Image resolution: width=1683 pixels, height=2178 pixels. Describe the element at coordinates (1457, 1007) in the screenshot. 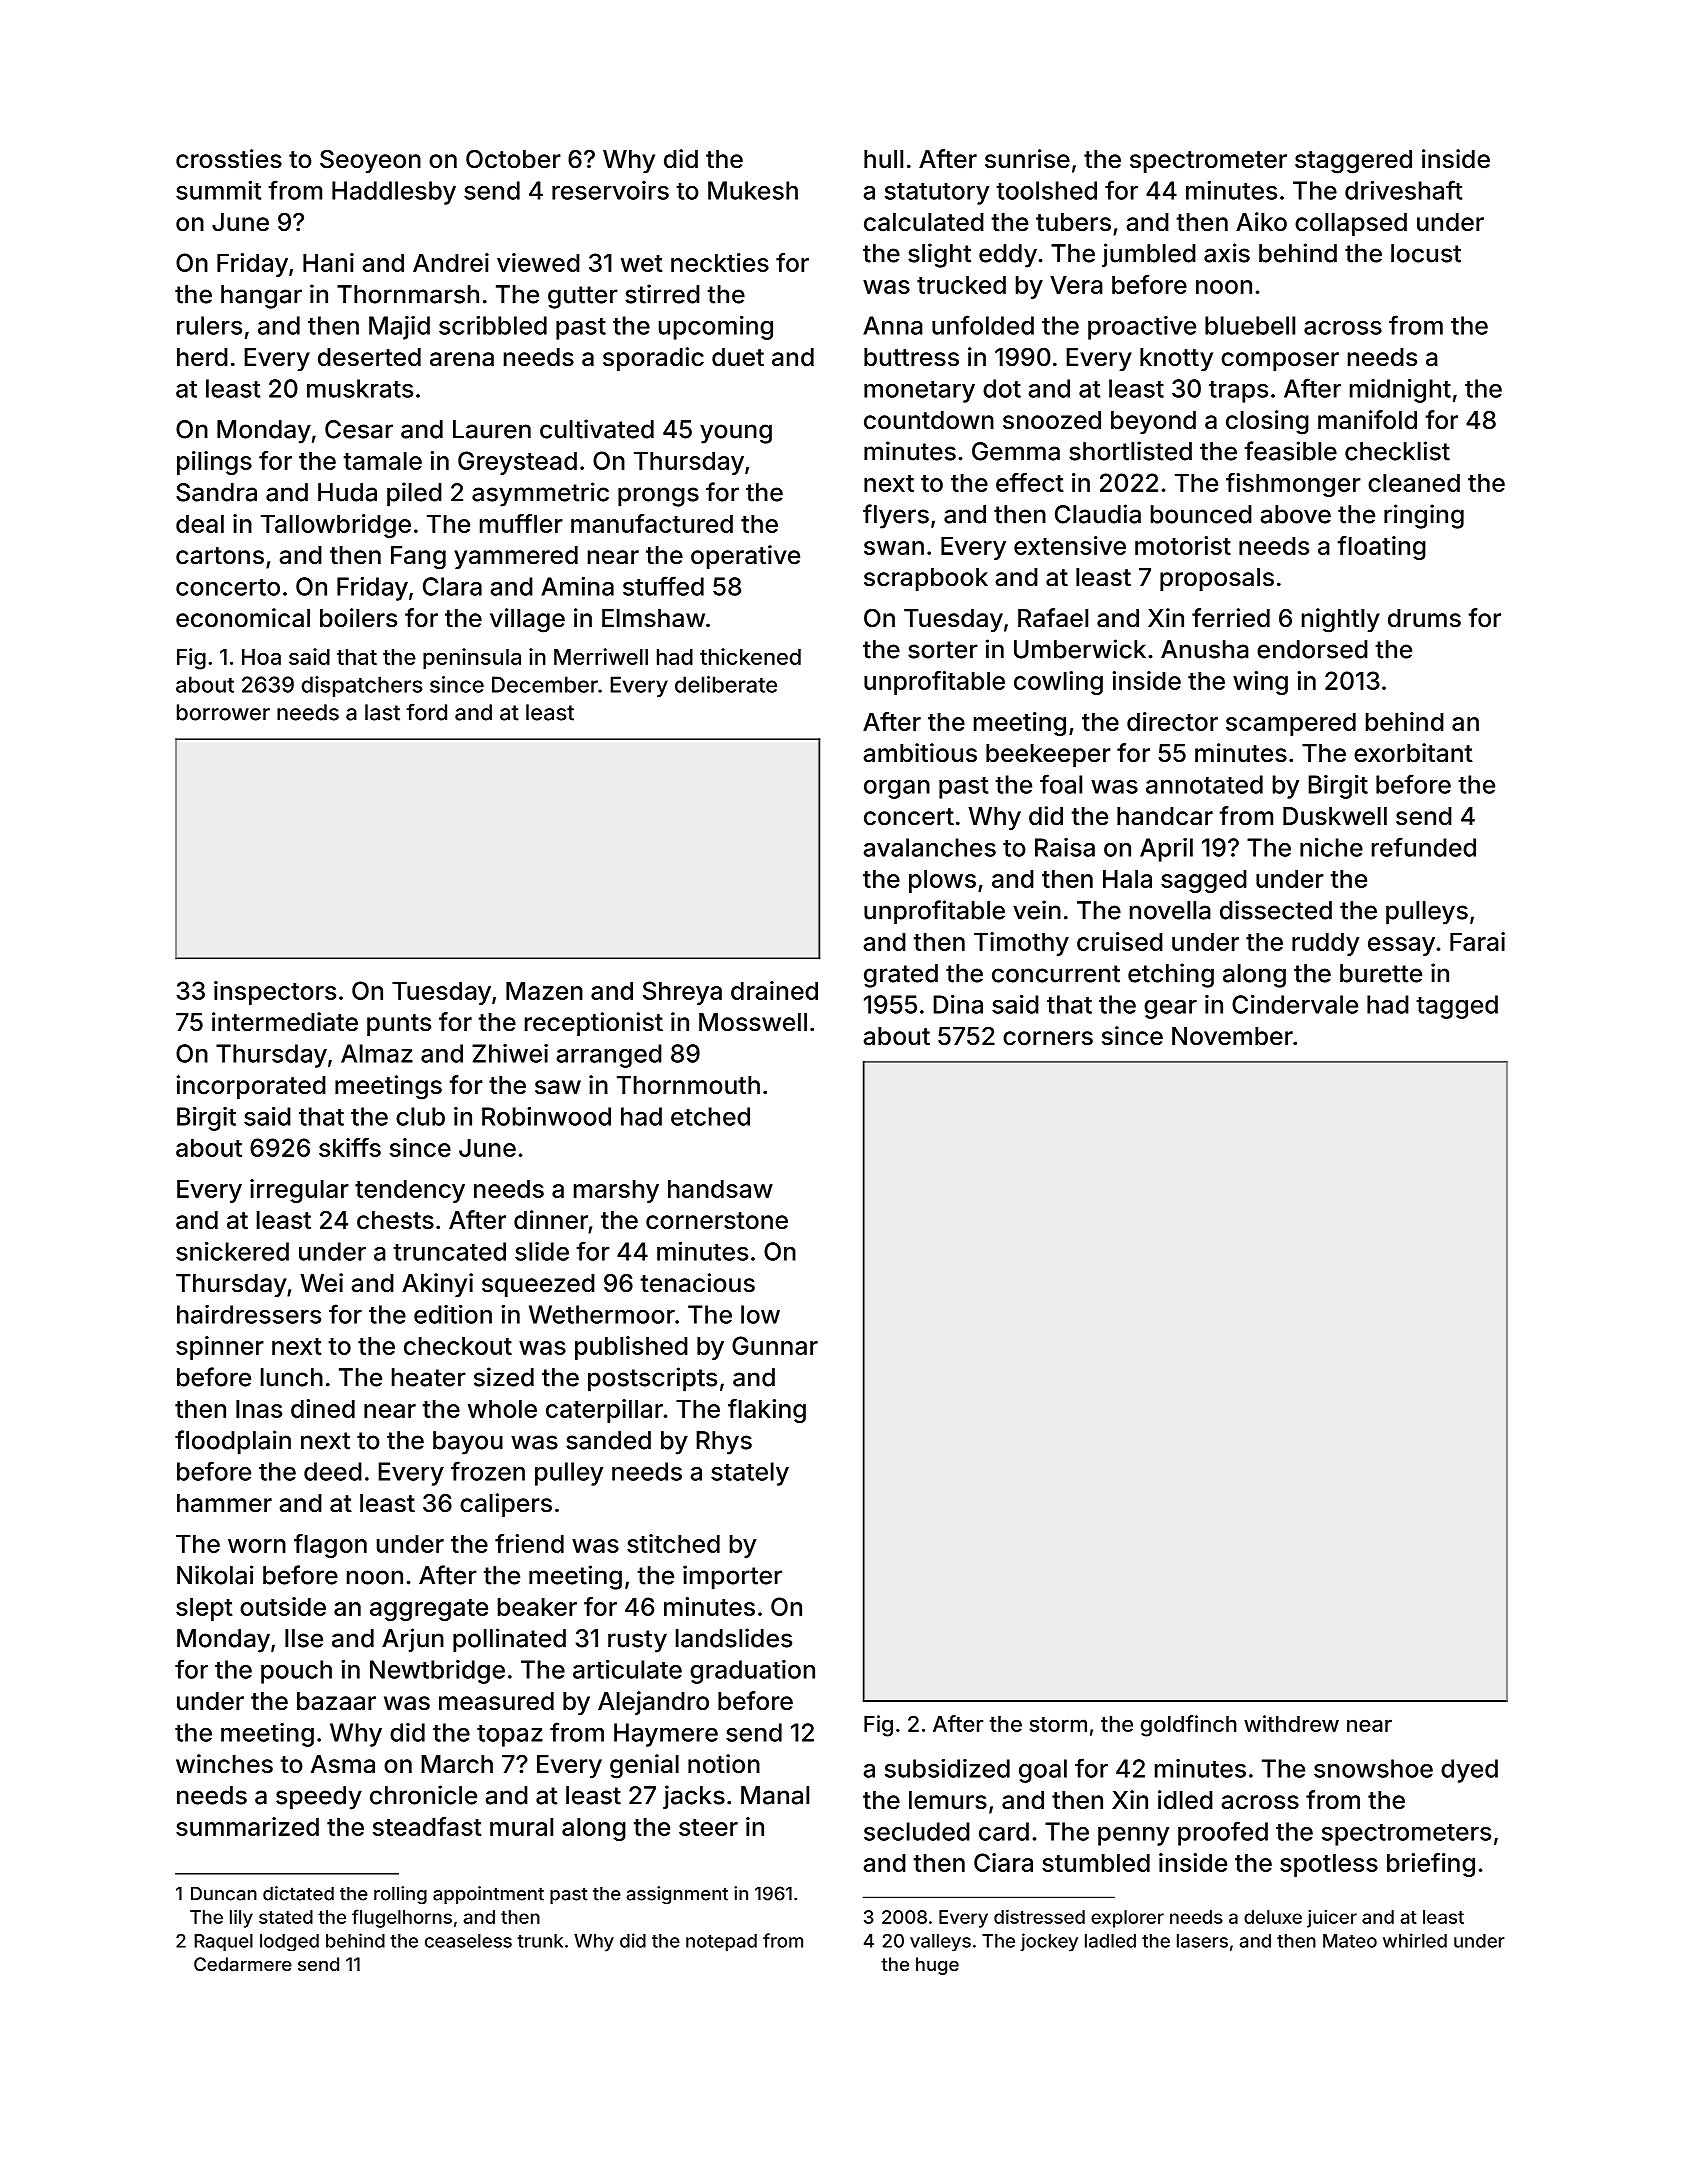

I see `tagged` at that location.
